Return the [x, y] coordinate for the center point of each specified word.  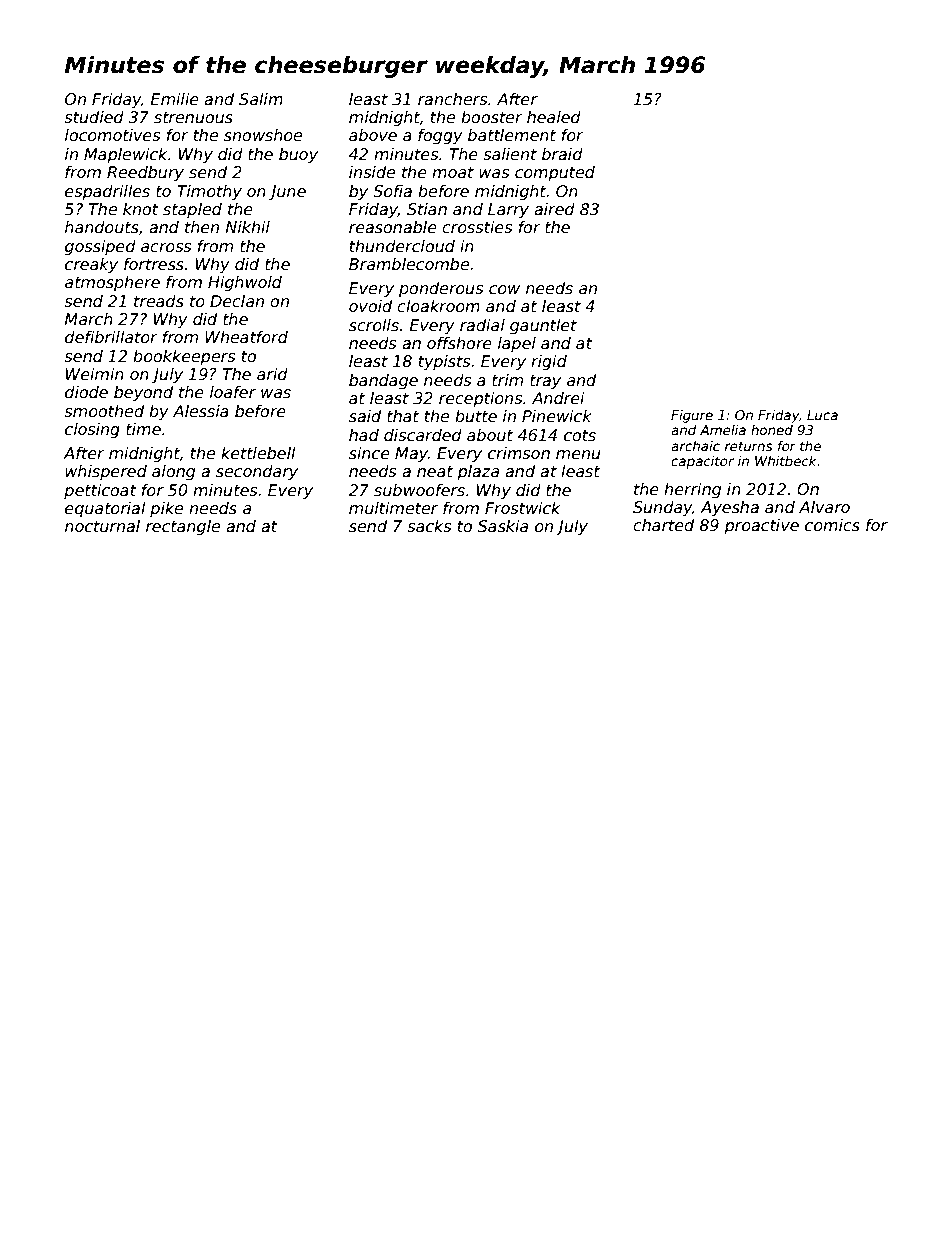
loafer [233, 392]
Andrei [558, 398]
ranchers [452, 99]
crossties [477, 227]
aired [554, 209]
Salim [261, 99]
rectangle [183, 527]
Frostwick [523, 508]
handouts [102, 227]
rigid [549, 362]
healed [554, 117]
